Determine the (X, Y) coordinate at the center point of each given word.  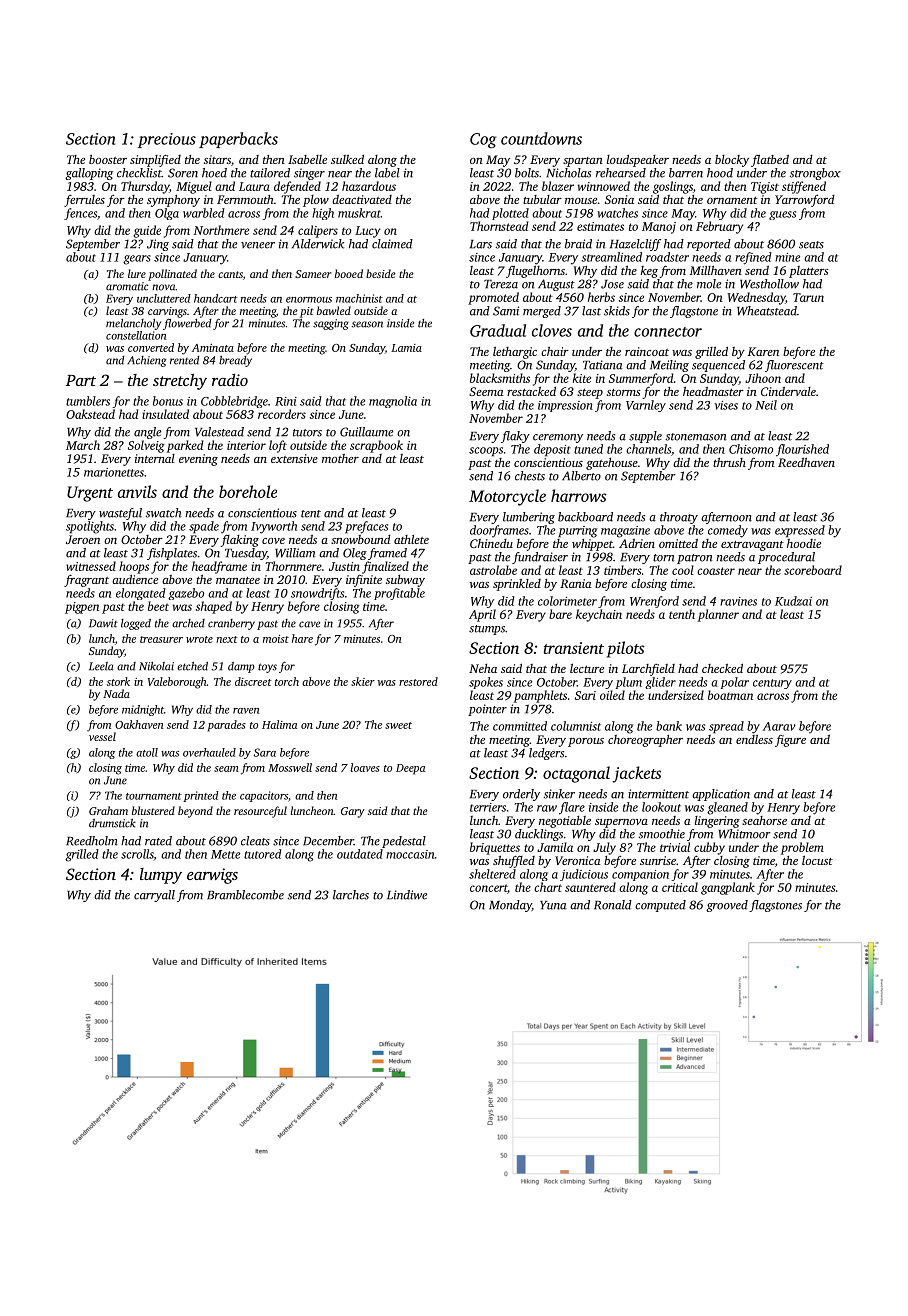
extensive (294, 458)
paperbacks (238, 140)
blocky (732, 160)
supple (645, 437)
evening (198, 460)
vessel (102, 736)
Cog (483, 141)
